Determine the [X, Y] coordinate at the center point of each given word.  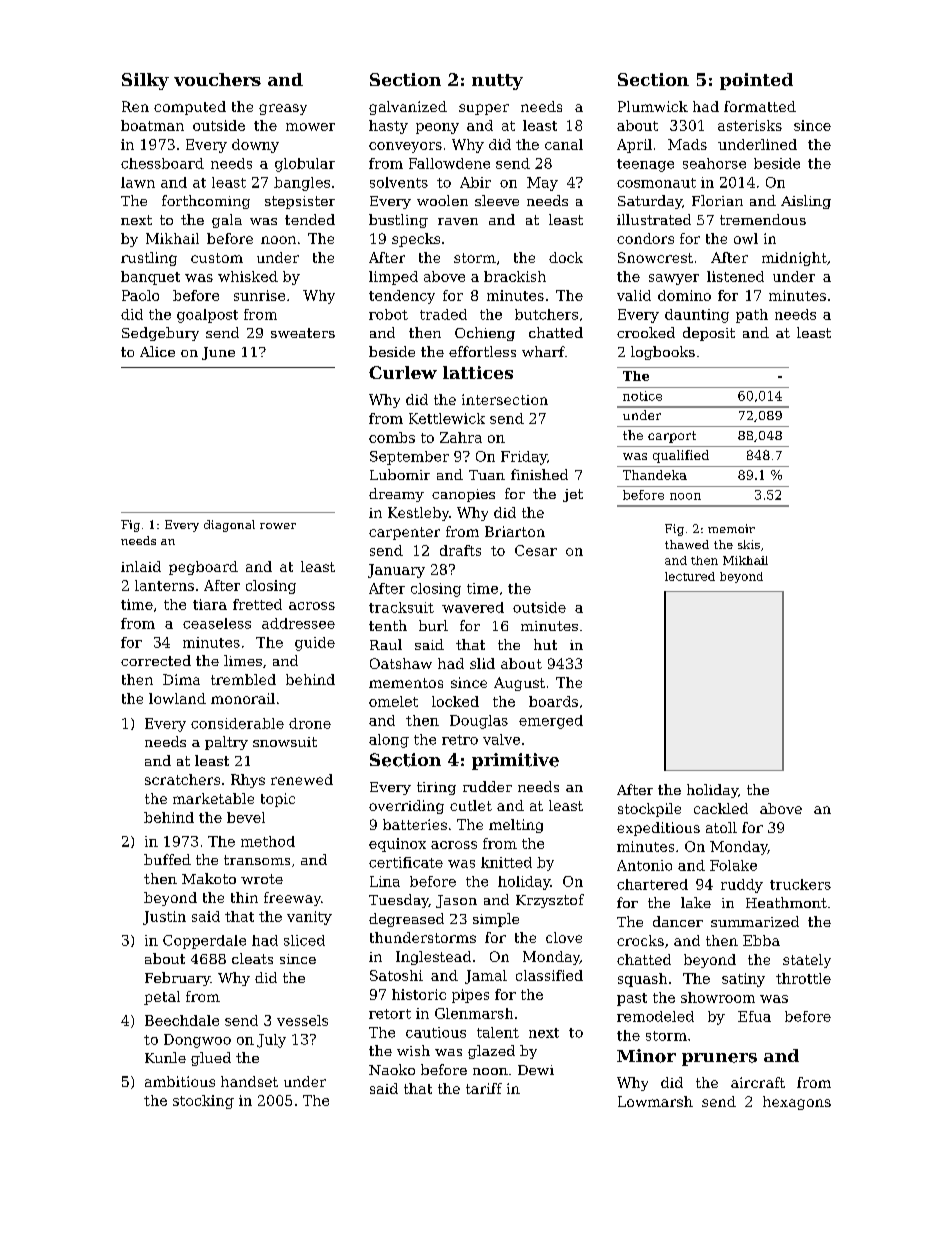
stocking [203, 1102]
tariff [484, 1088]
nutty [497, 82]
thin [244, 897]
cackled [721, 808]
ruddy [742, 886]
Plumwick [653, 106]
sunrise [259, 295]
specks [416, 240]
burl [433, 625]
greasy [283, 109]
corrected [156, 660]
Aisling [806, 202]
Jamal [486, 977]
